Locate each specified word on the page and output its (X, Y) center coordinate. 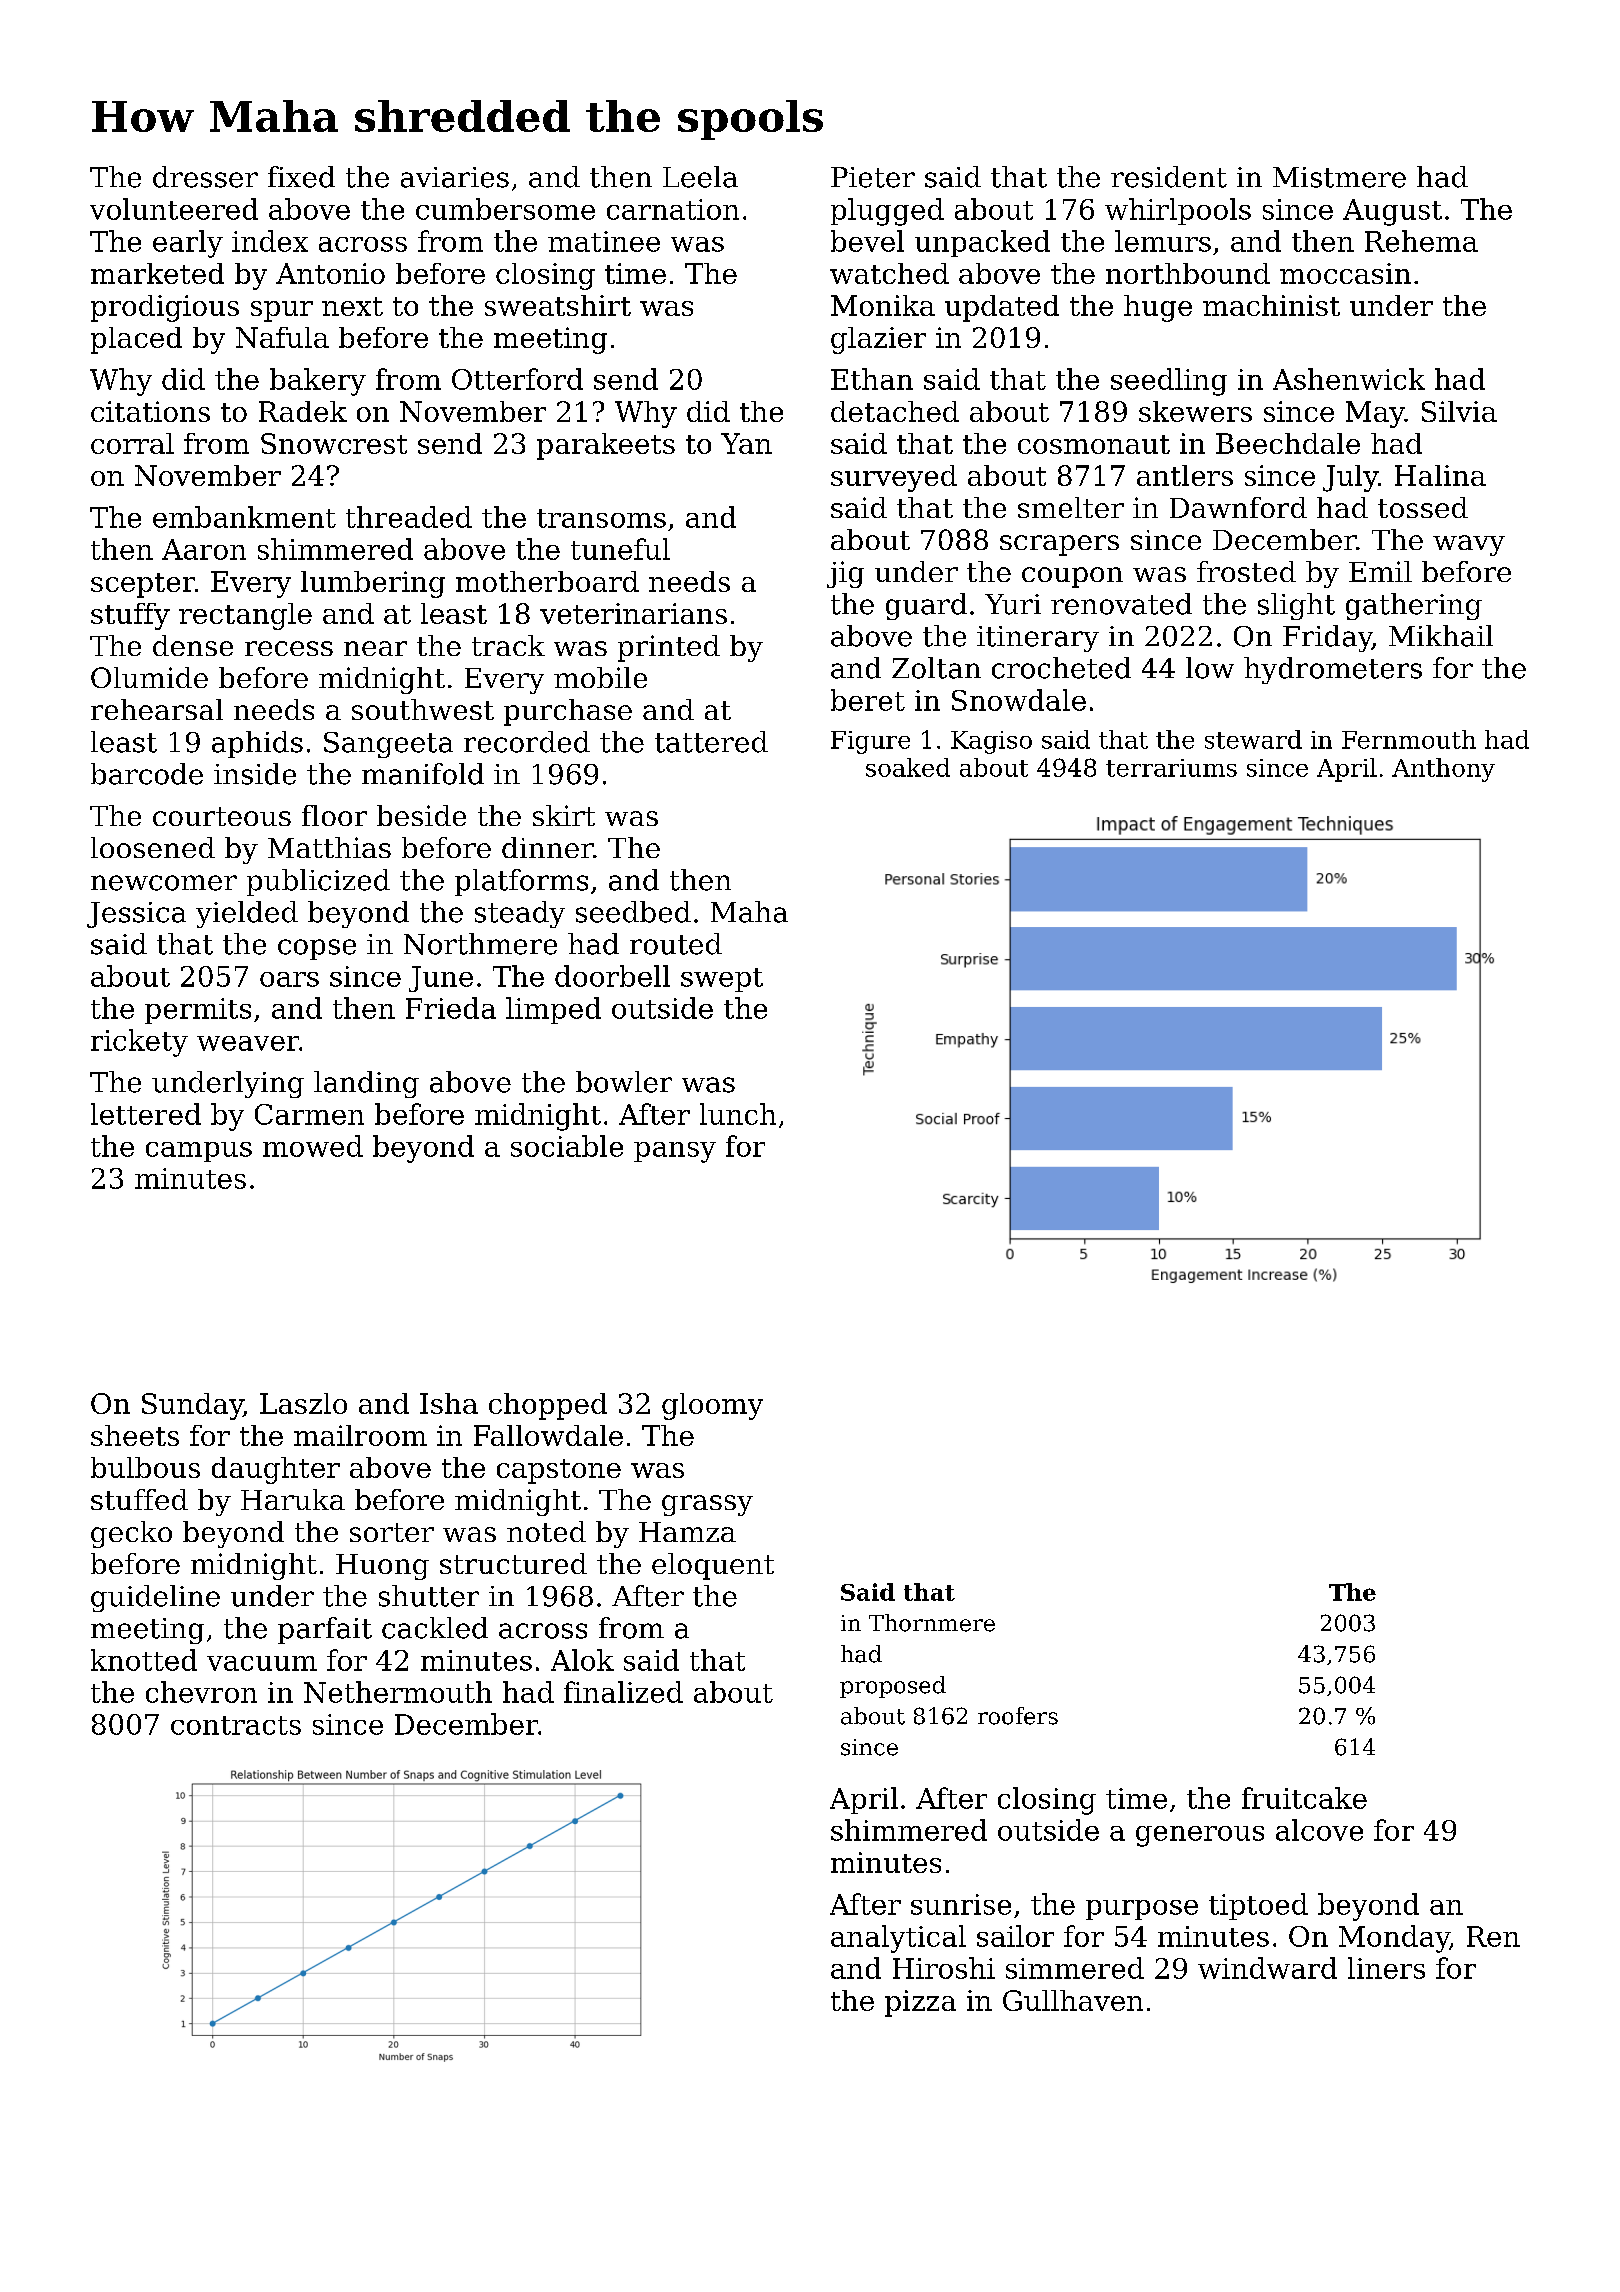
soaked (908, 767)
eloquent (713, 1566)
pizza (920, 2003)
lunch (738, 1114)
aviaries (455, 177)
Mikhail (1441, 636)
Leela (700, 177)
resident (1169, 177)
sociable (567, 1146)
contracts (236, 1725)
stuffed (139, 1499)
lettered (146, 1114)
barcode (147, 774)
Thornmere (932, 1623)
